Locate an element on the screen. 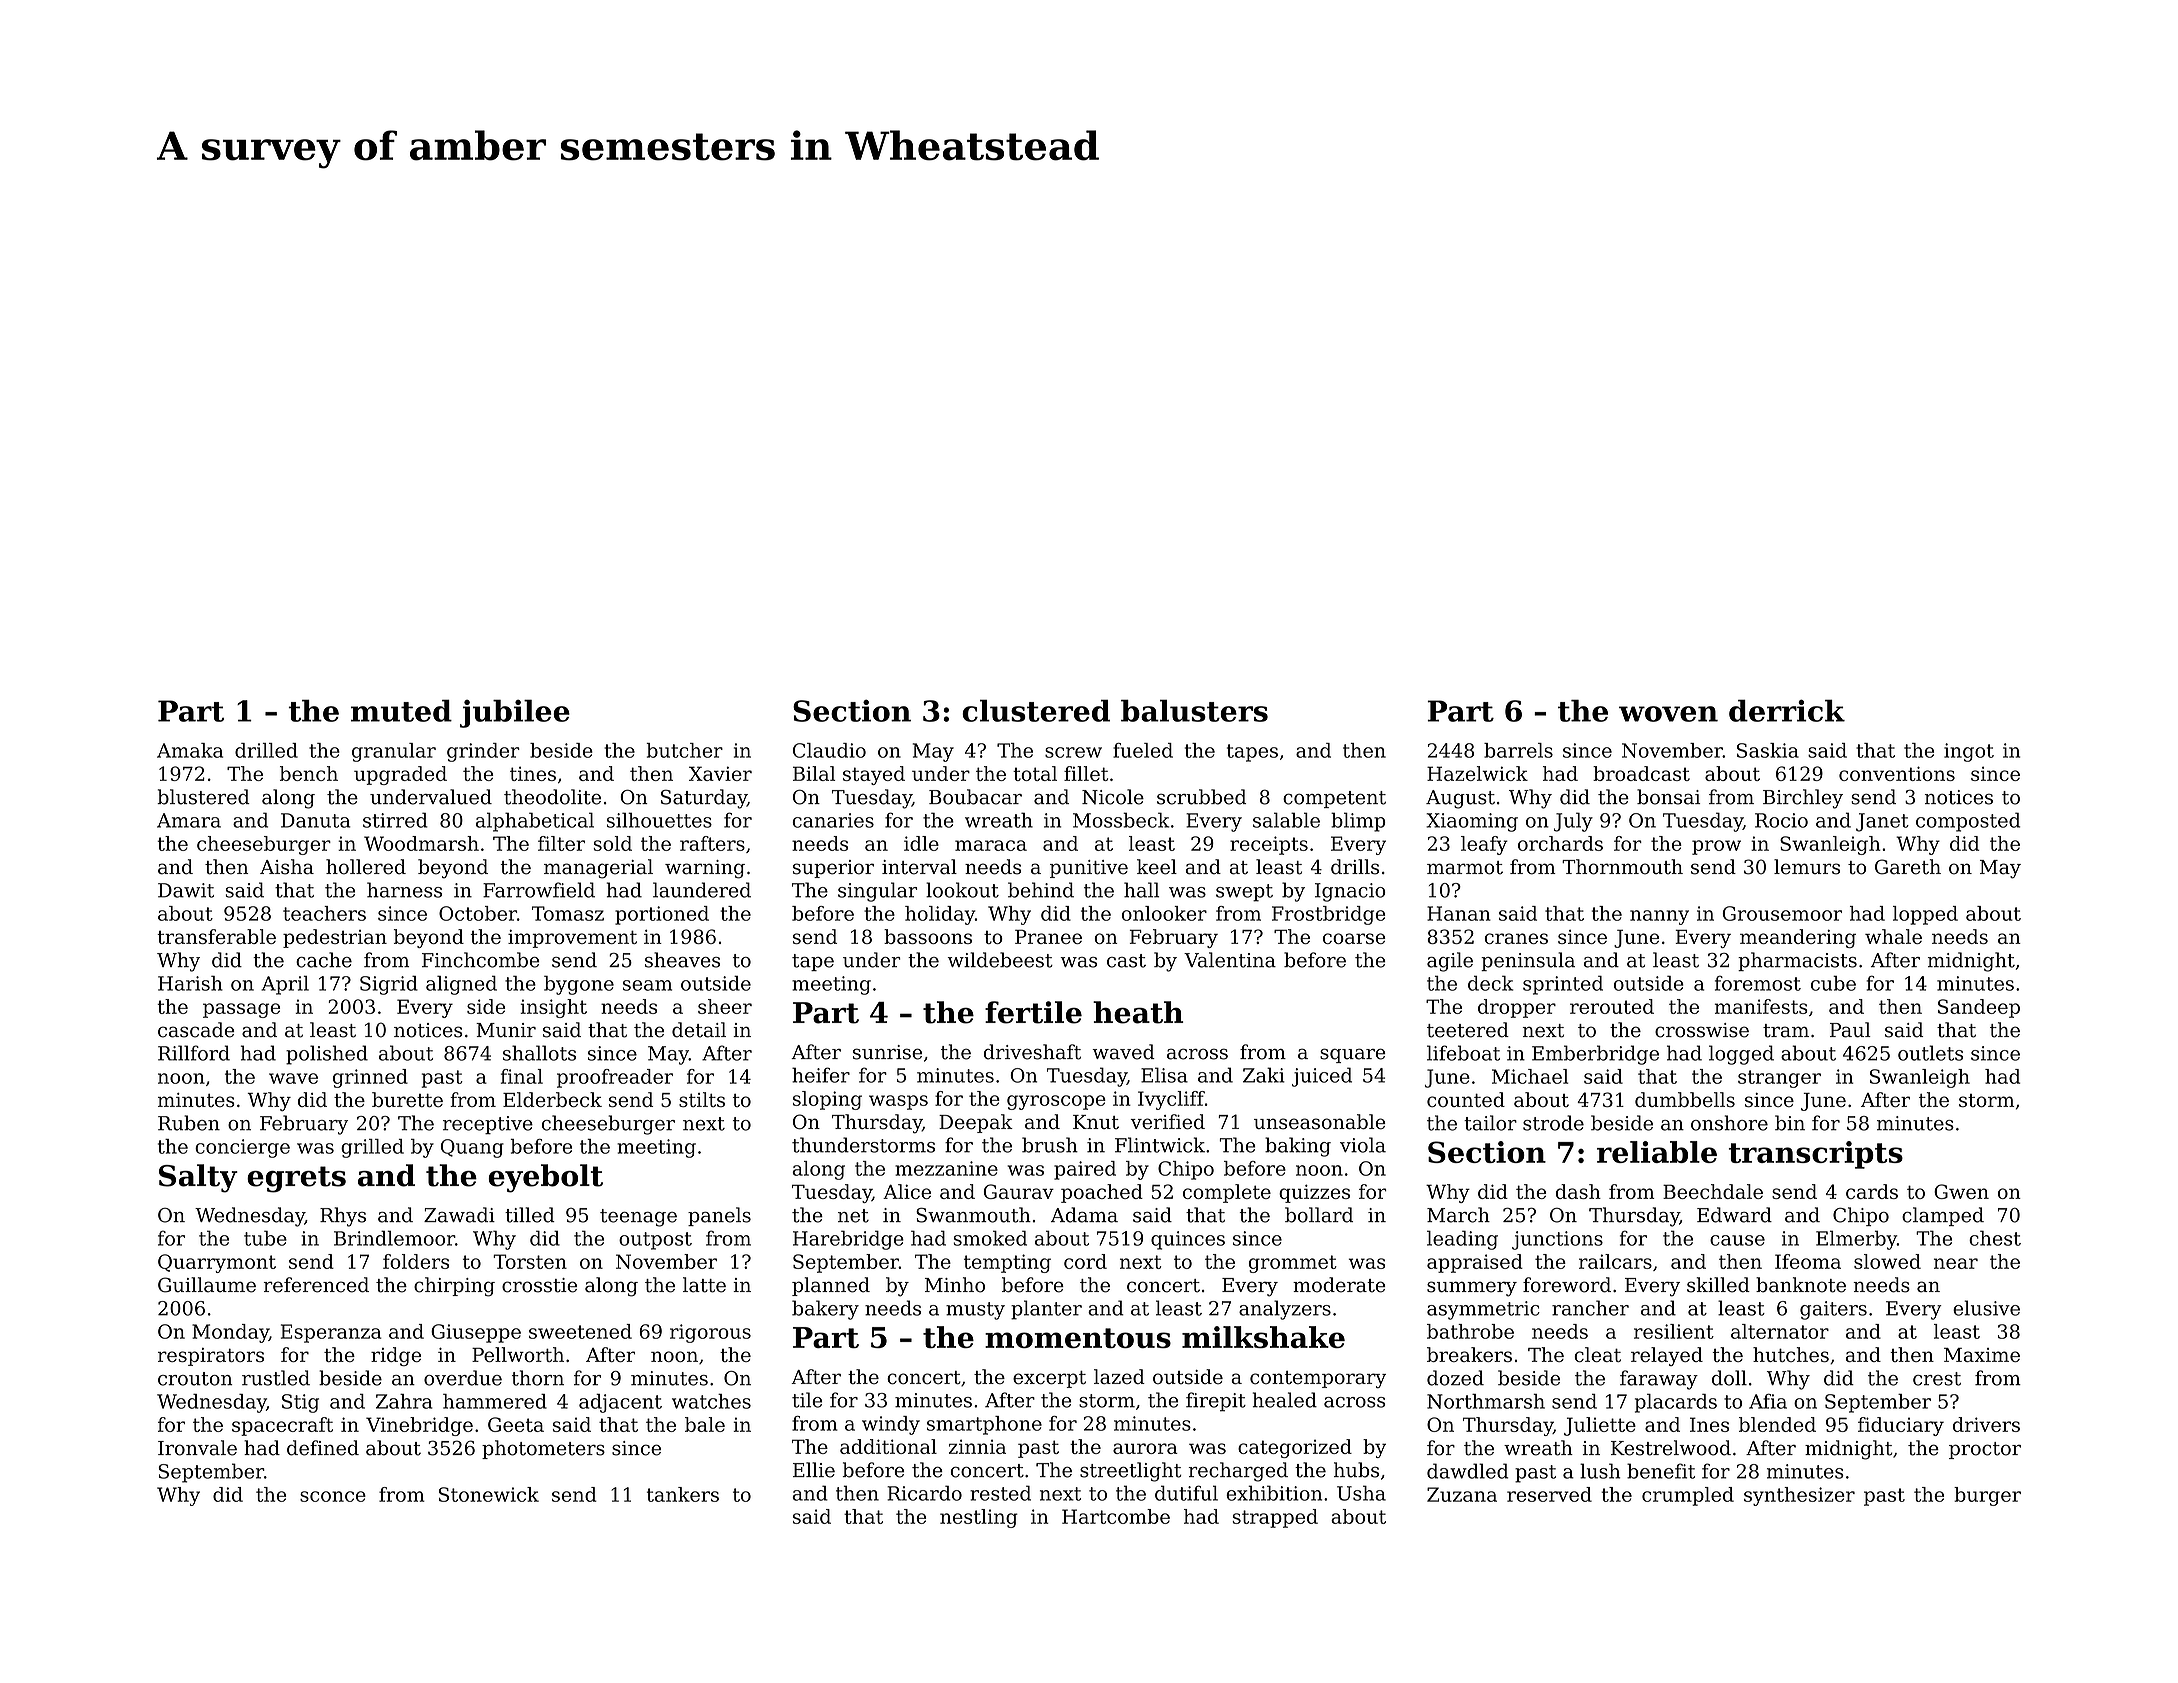  smoked is located at coordinates (990, 1238).
